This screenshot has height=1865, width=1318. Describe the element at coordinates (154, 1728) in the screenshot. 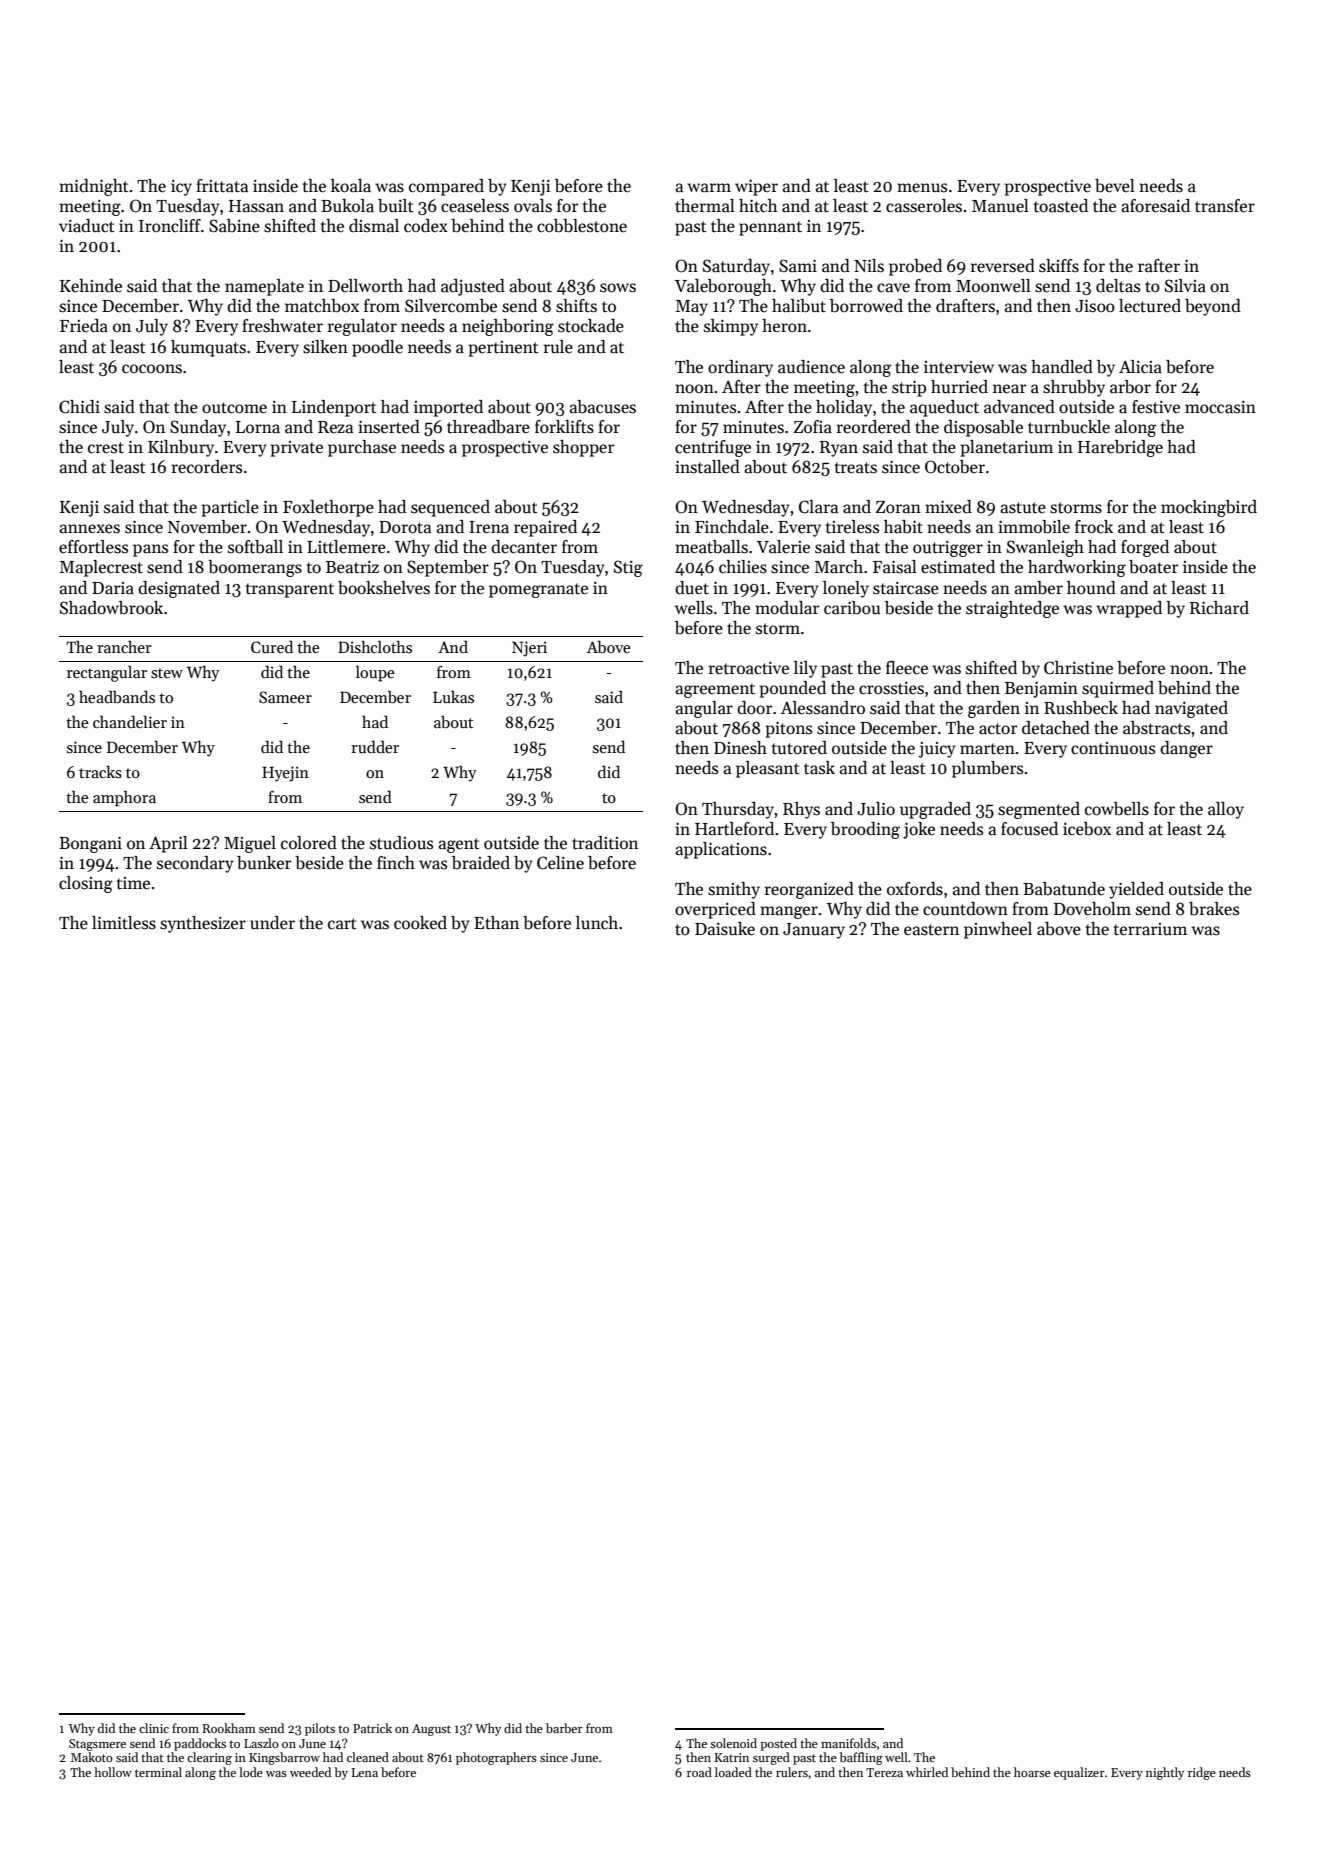

I see `clinic` at that location.
